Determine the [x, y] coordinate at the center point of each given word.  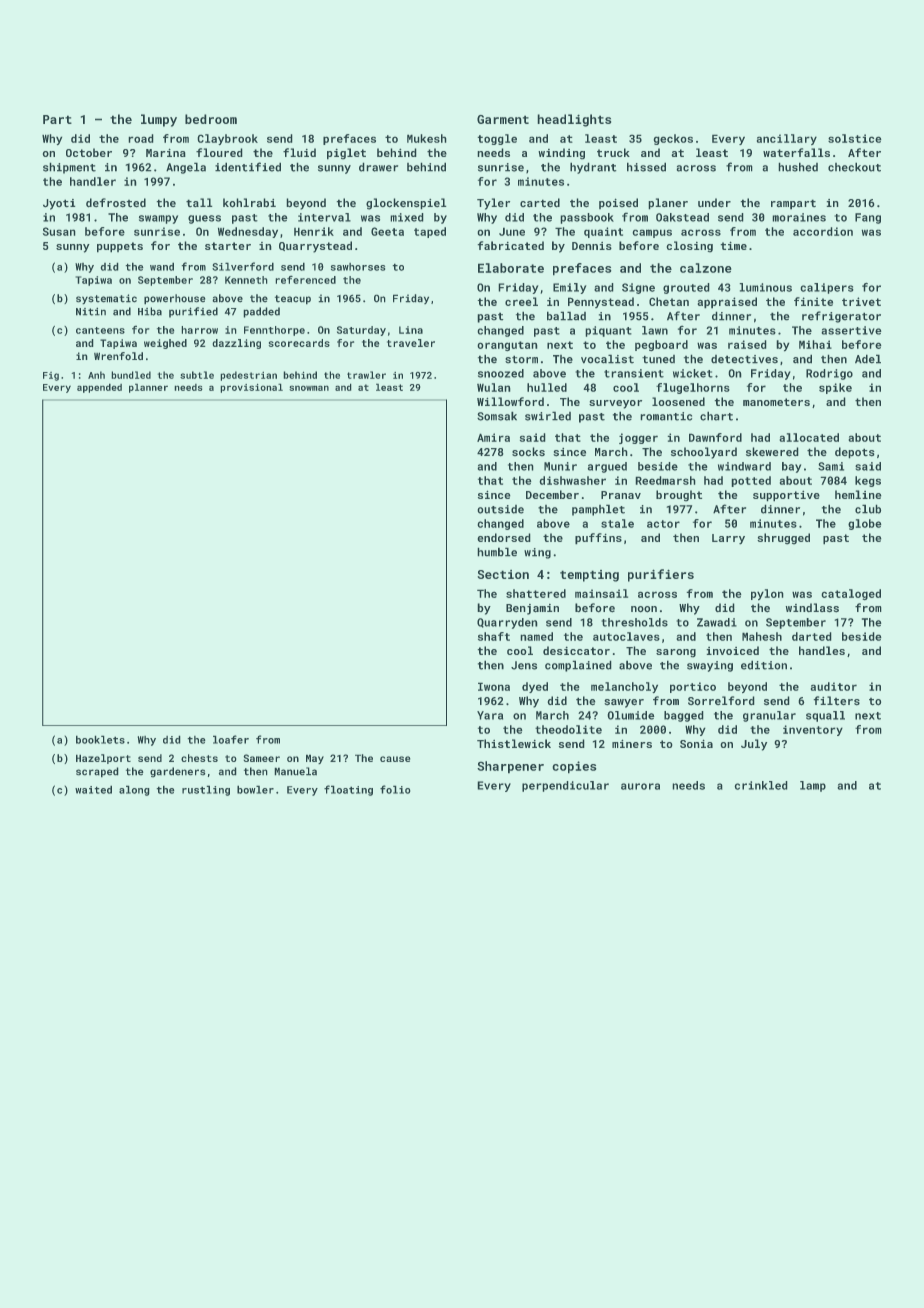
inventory [813, 730]
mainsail [601, 593]
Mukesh [427, 138]
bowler [255, 789]
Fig [51, 376]
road [141, 138]
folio [395, 789]
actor [663, 524]
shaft [494, 636]
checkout [854, 167]
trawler [366, 375]
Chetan [669, 301]
